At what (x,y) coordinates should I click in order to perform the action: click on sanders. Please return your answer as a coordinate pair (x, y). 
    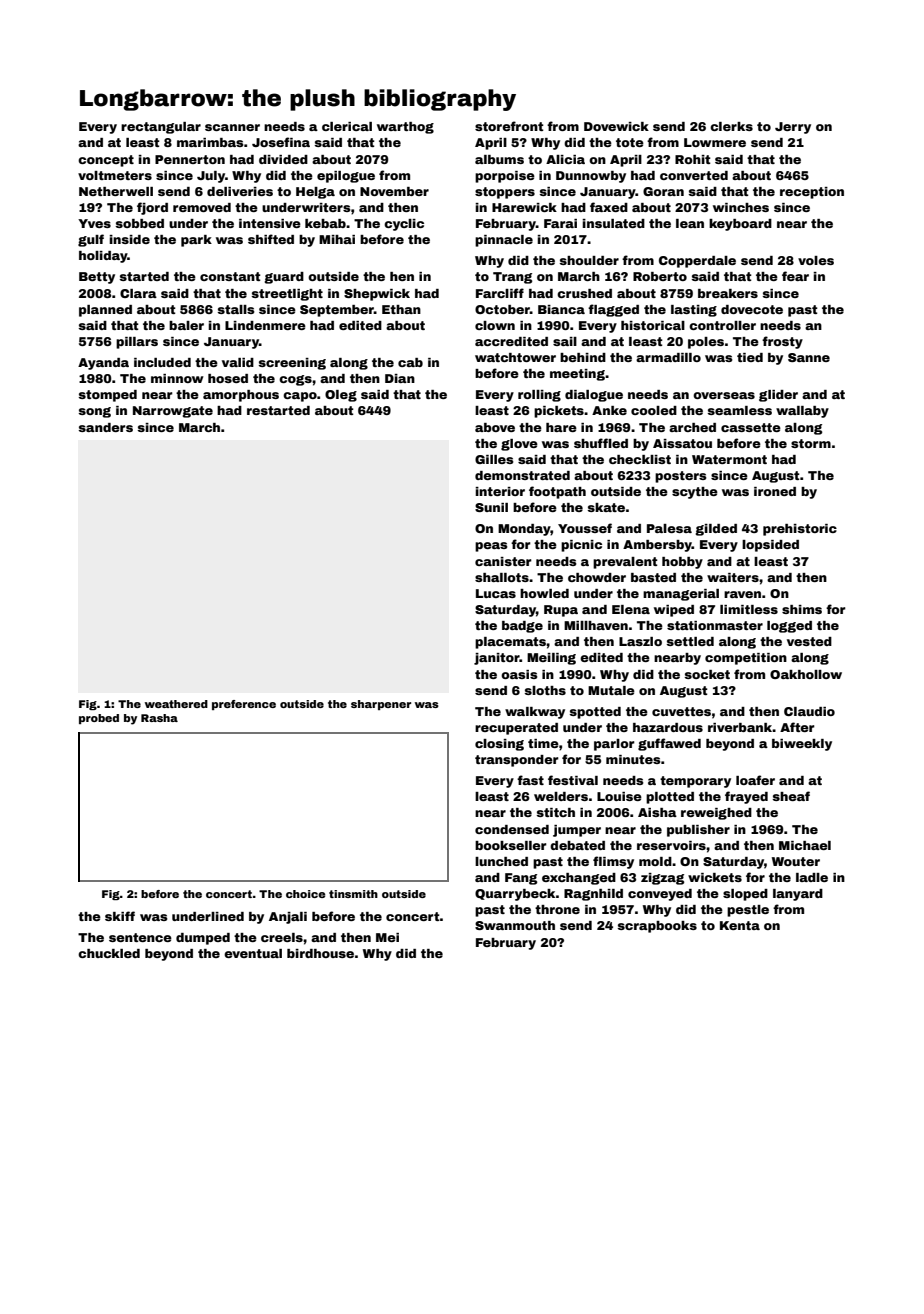
    Looking at the image, I should click on (106, 427).
